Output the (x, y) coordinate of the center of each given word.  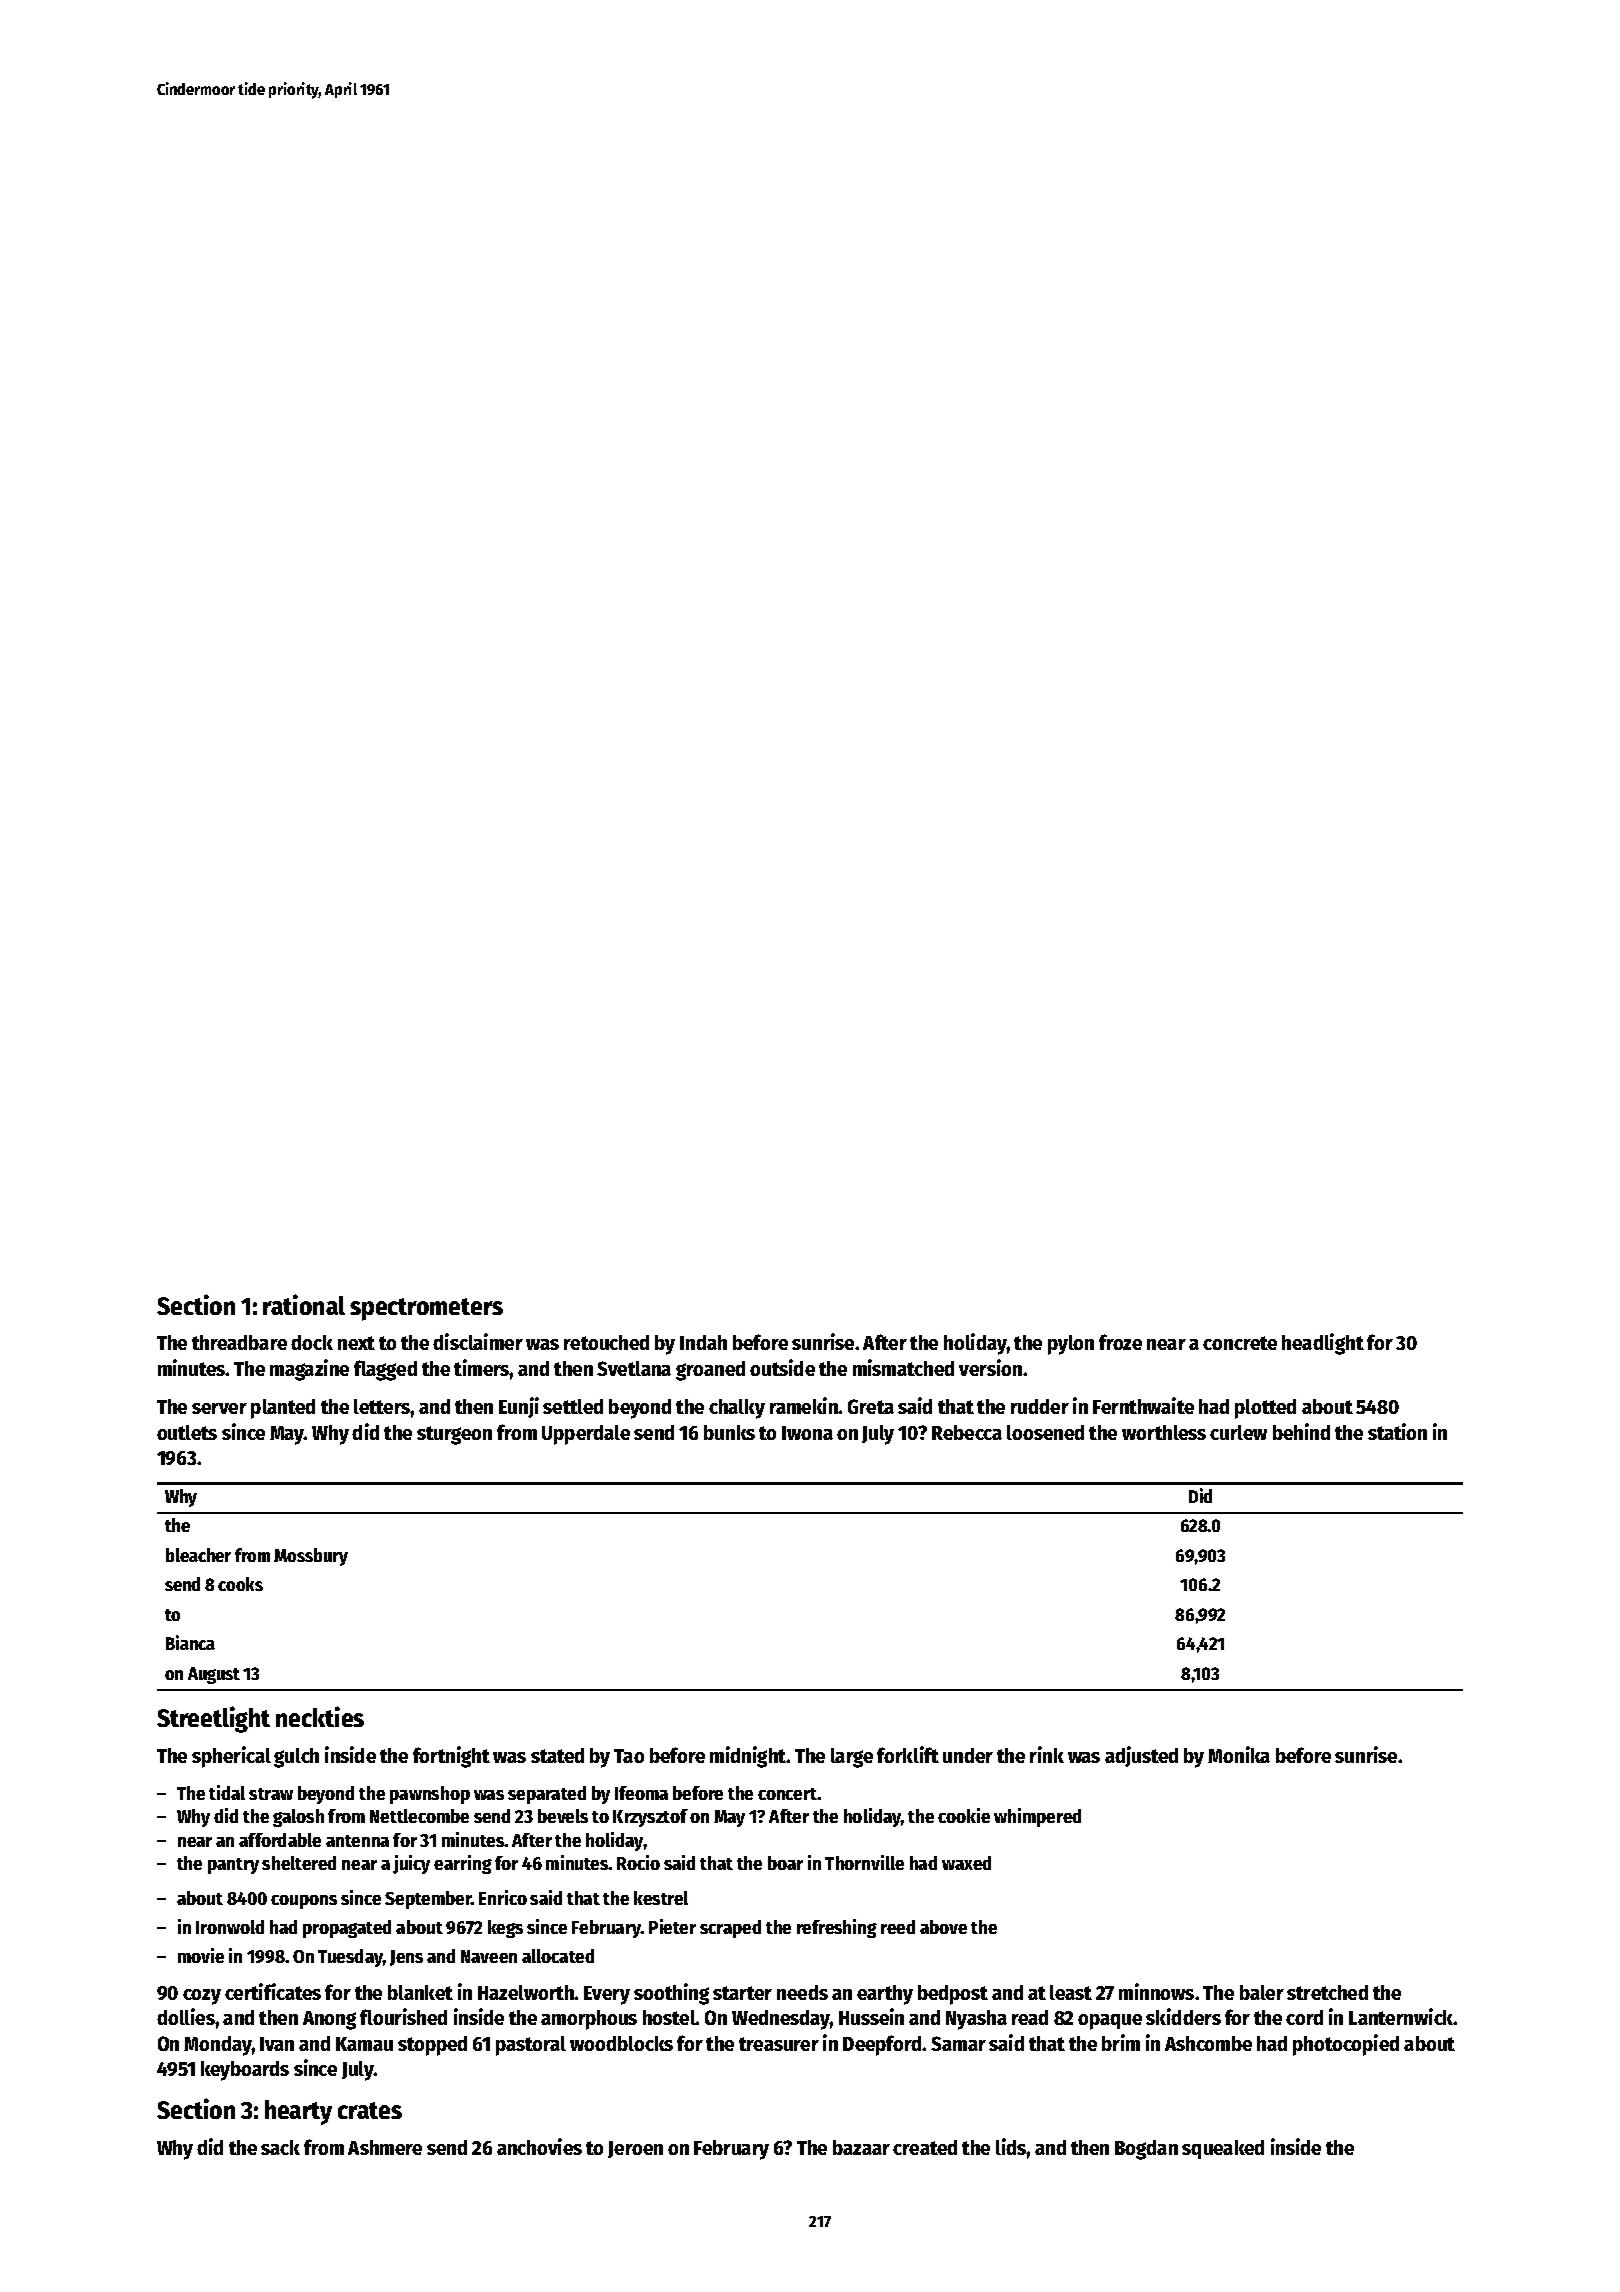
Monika (1239, 1754)
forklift (908, 1754)
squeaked (1223, 2149)
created (925, 2147)
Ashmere (385, 2147)
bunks (729, 1432)
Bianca (190, 1642)
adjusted (1141, 1756)
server (219, 1408)
